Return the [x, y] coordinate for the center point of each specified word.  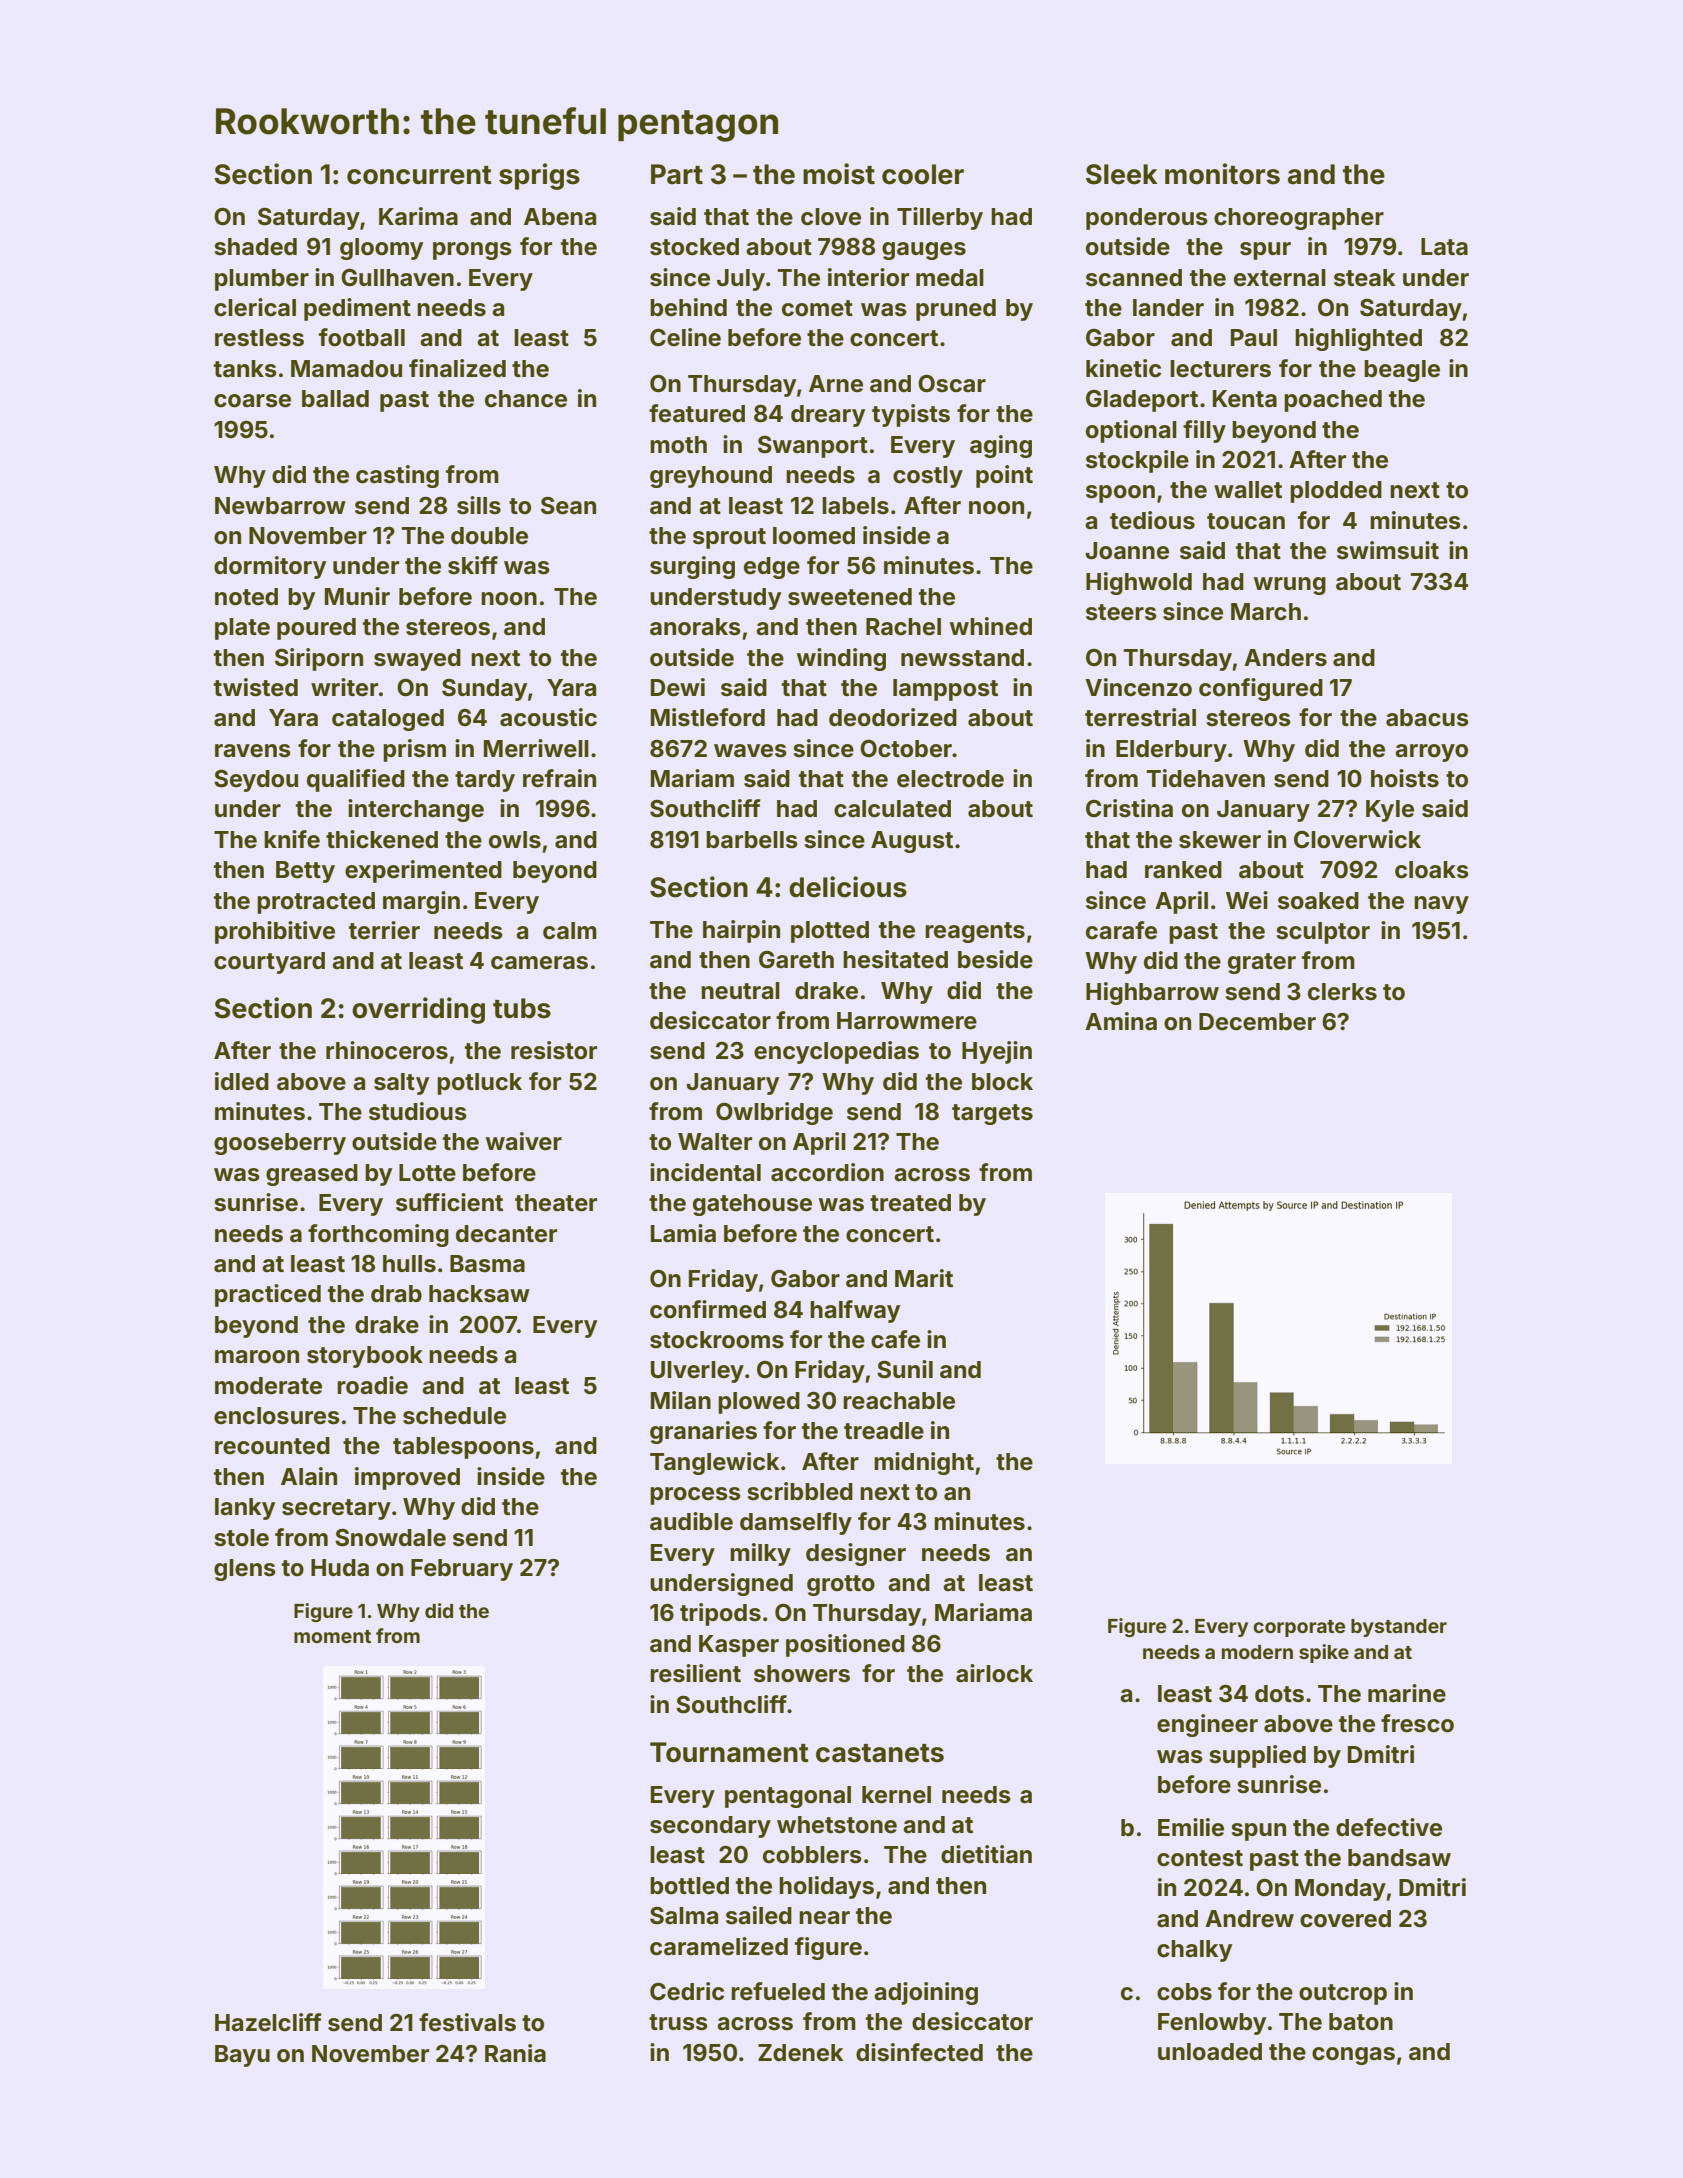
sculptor [1323, 933]
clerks [1342, 992]
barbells [752, 840]
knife [292, 839]
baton [1361, 2022]
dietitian [986, 1854]
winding [841, 659]
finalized [457, 368]
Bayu [242, 2056]
